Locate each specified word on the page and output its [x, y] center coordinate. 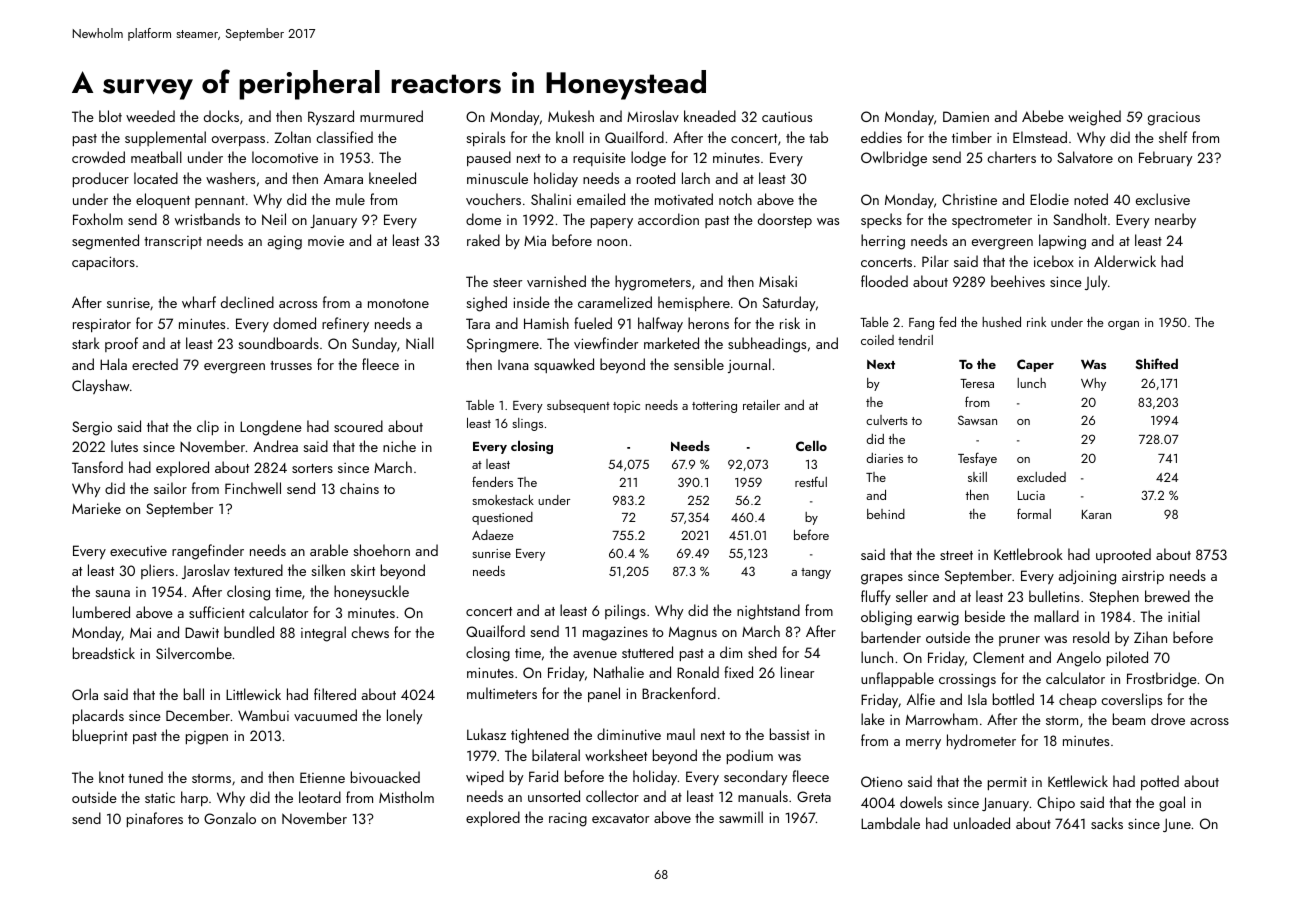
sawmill [741, 817]
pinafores [155, 819]
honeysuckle [371, 592]
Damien [966, 116]
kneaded [710, 116]
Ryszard [331, 117]
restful [811, 481]
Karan [1096, 514]
